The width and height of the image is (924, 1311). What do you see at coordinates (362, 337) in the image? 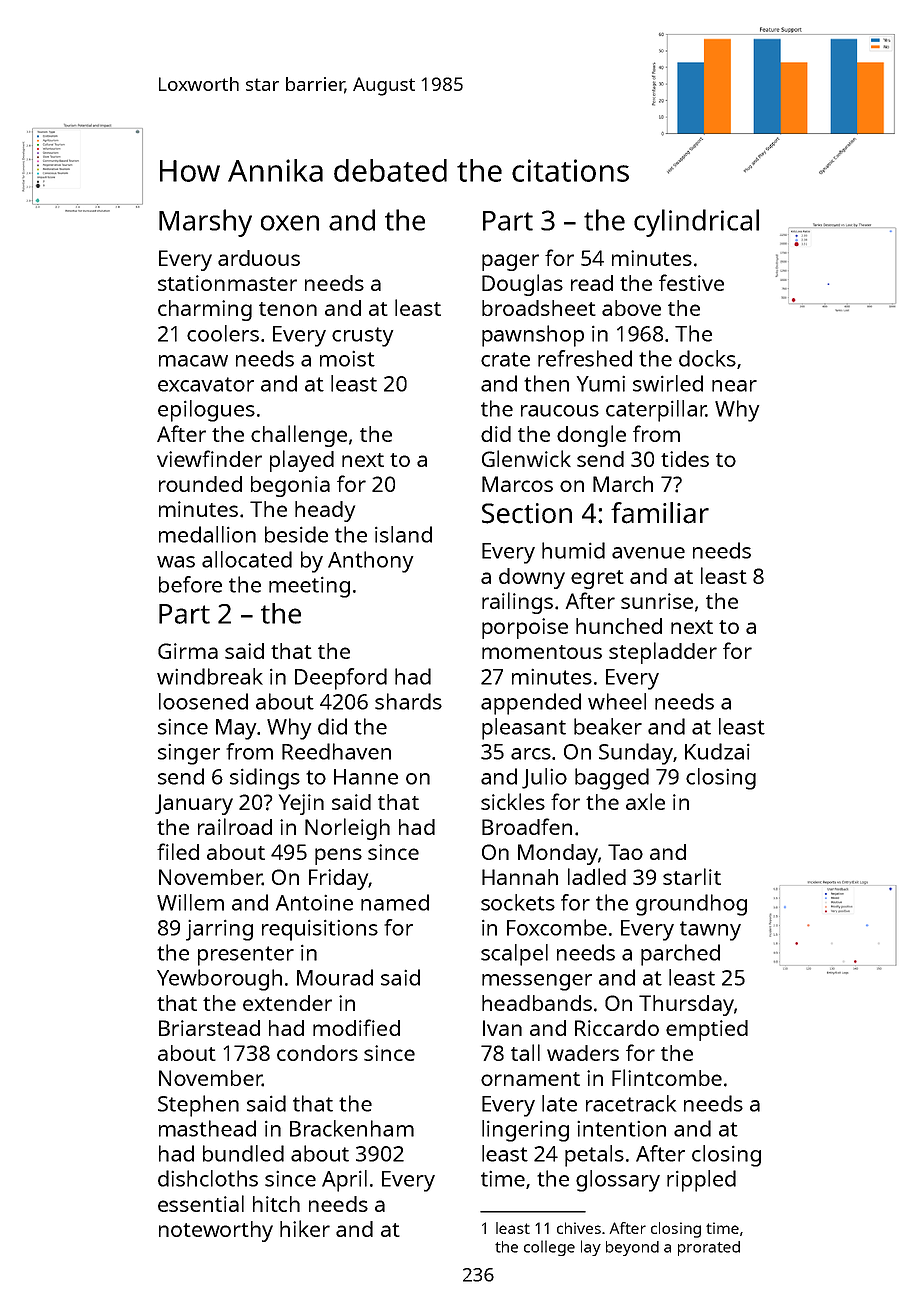
I see `crusty` at bounding box center [362, 337].
